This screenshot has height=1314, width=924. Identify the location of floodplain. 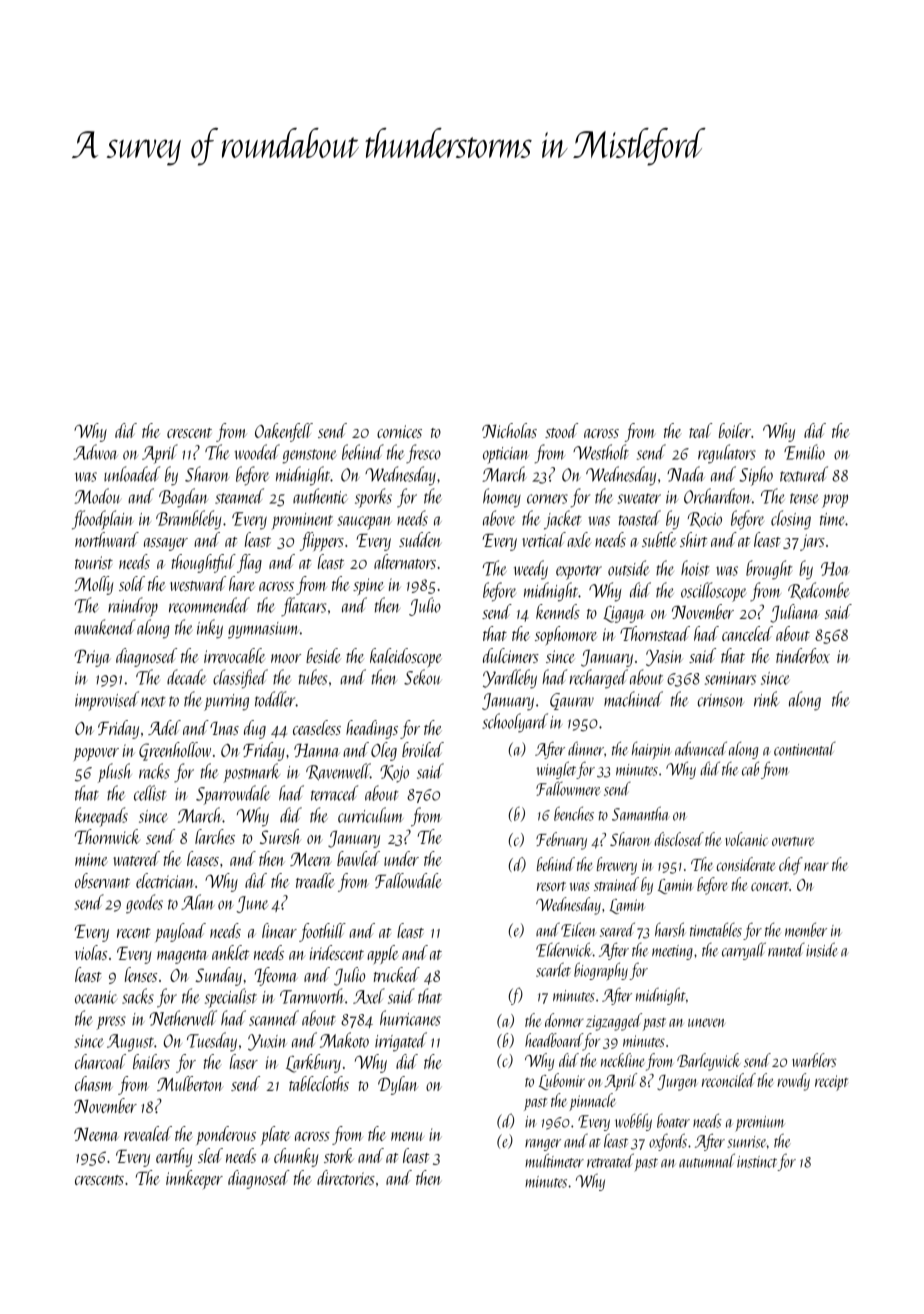
(103, 520).
